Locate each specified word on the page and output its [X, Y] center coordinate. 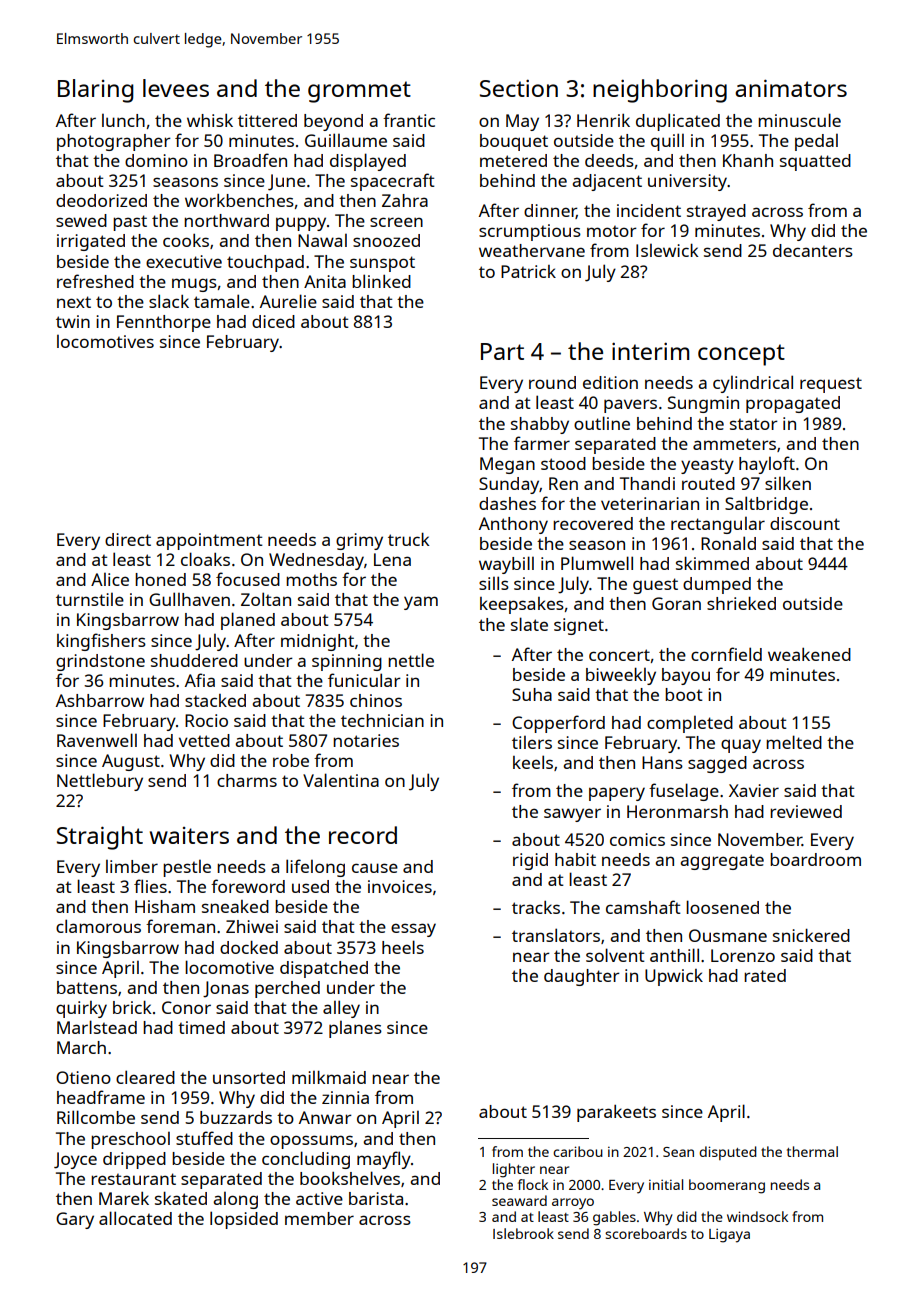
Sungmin [703, 404]
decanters [813, 250]
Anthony [513, 525]
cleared [145, 1077]
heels [403, 947]
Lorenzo [743, 955]
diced [273, 321]
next [74, 302]
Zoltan [266, 599]
